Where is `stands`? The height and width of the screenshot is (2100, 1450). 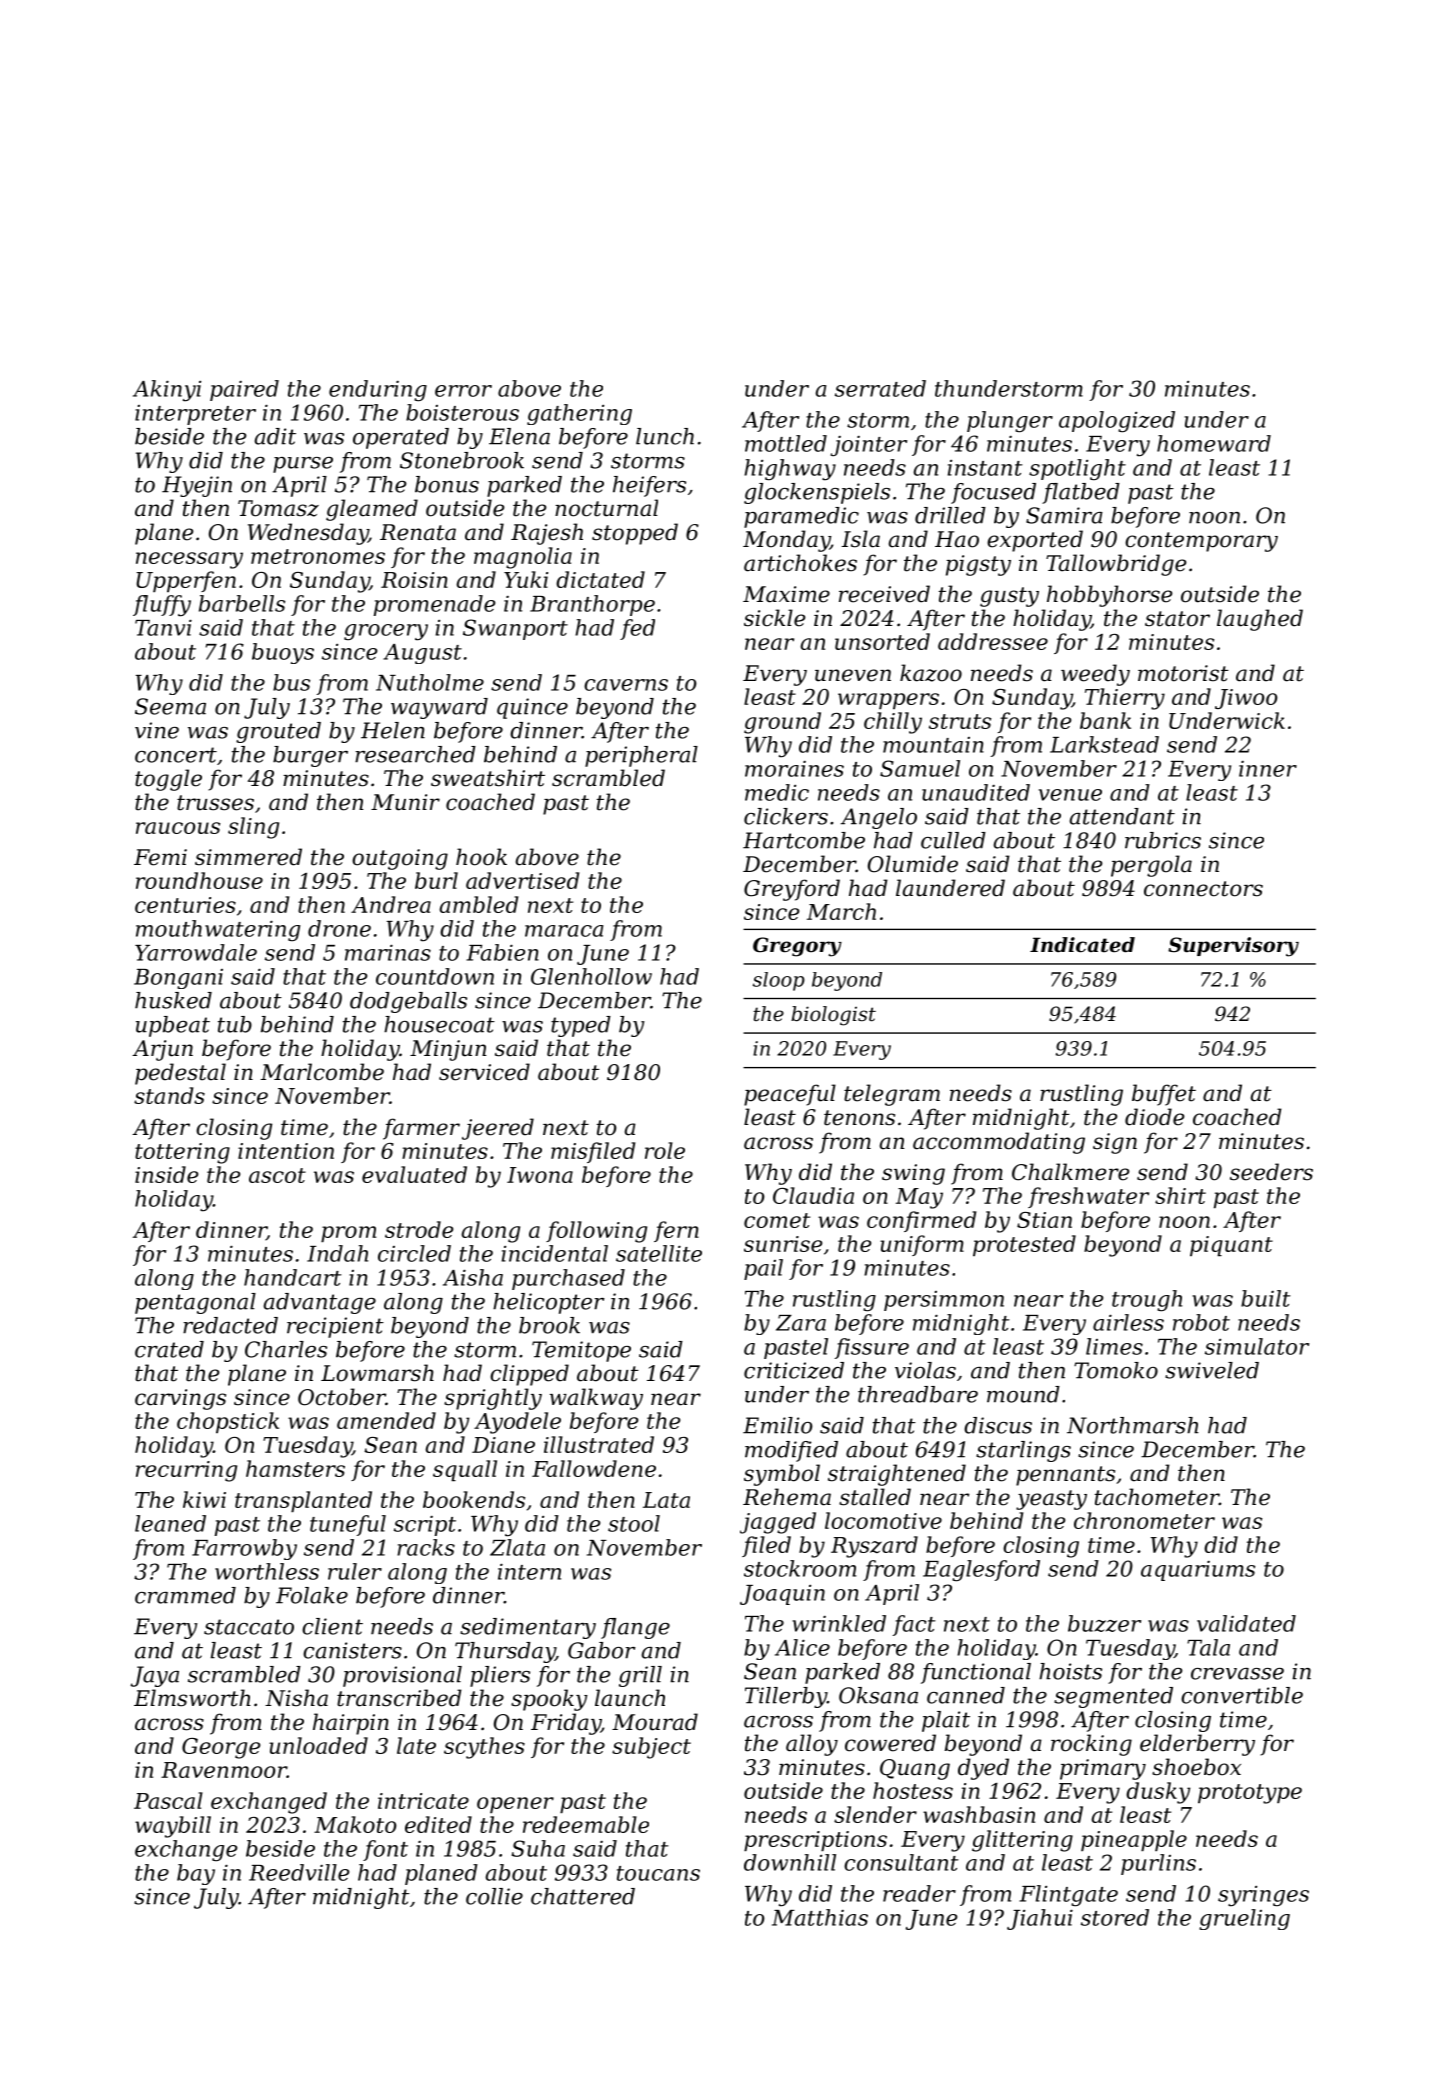 stands is located at coordinates (169, 1095).
